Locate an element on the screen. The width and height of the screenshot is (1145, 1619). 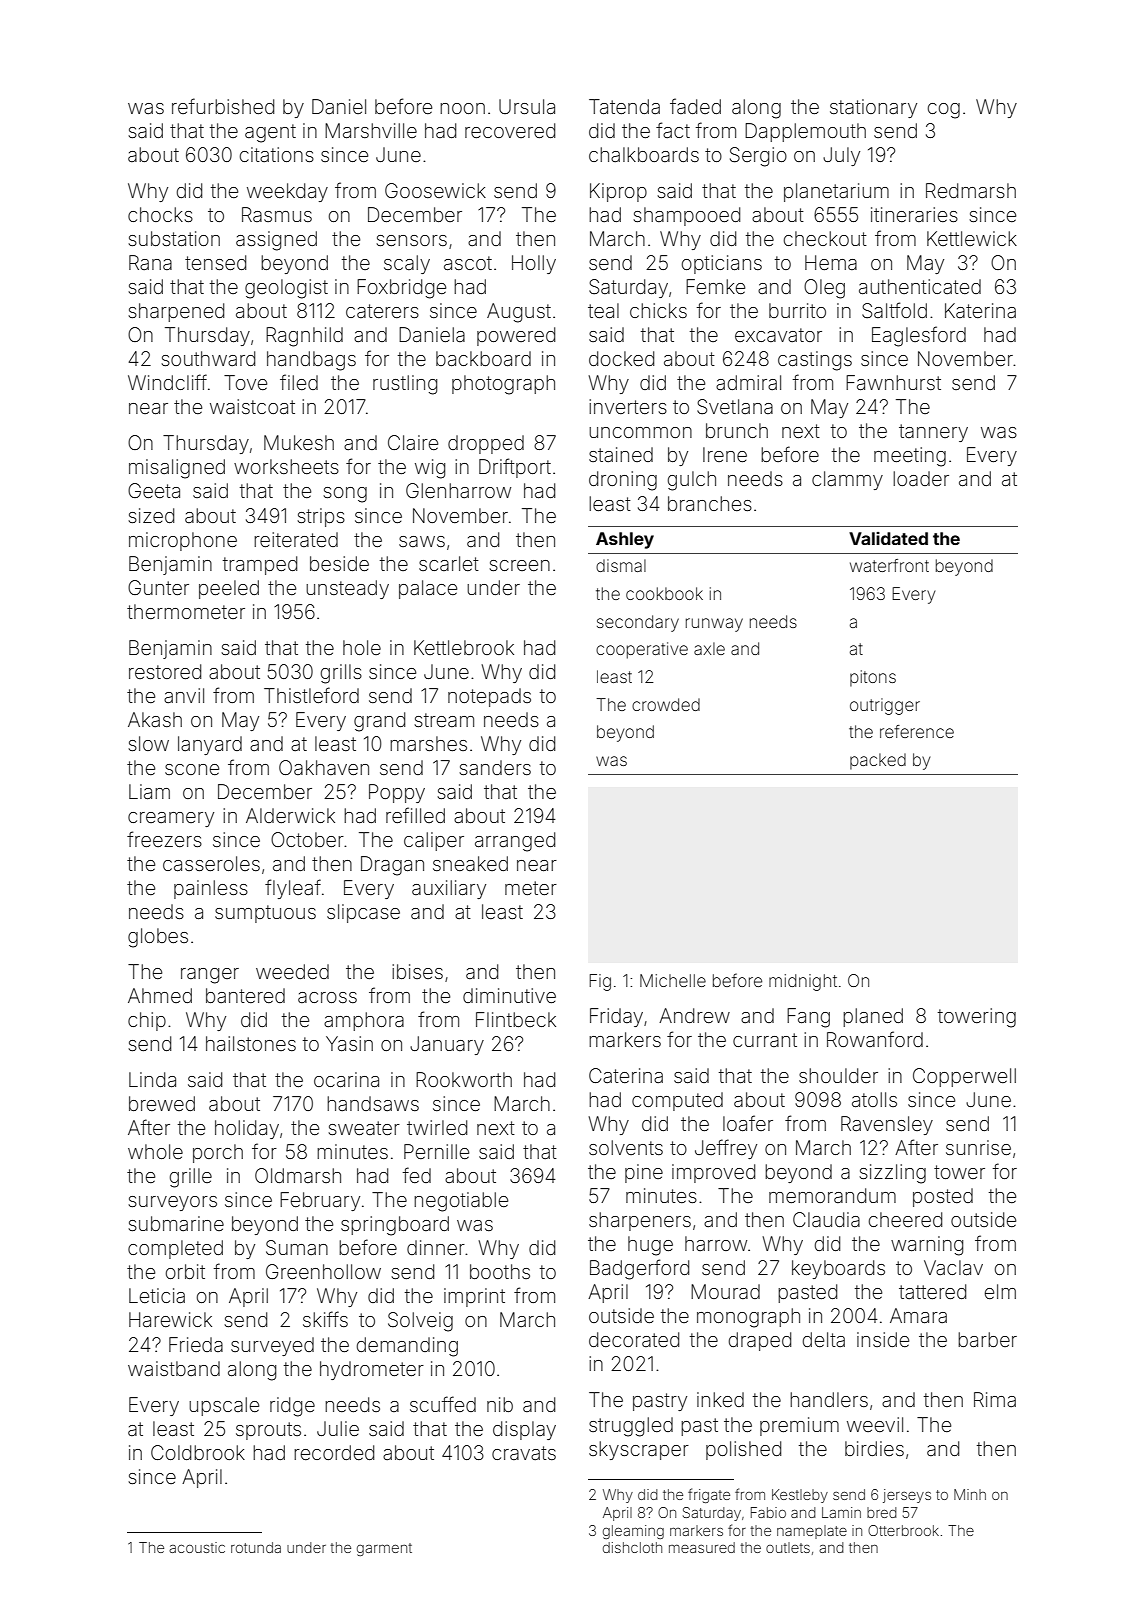
nib is located at coordinates (500, 1404).
